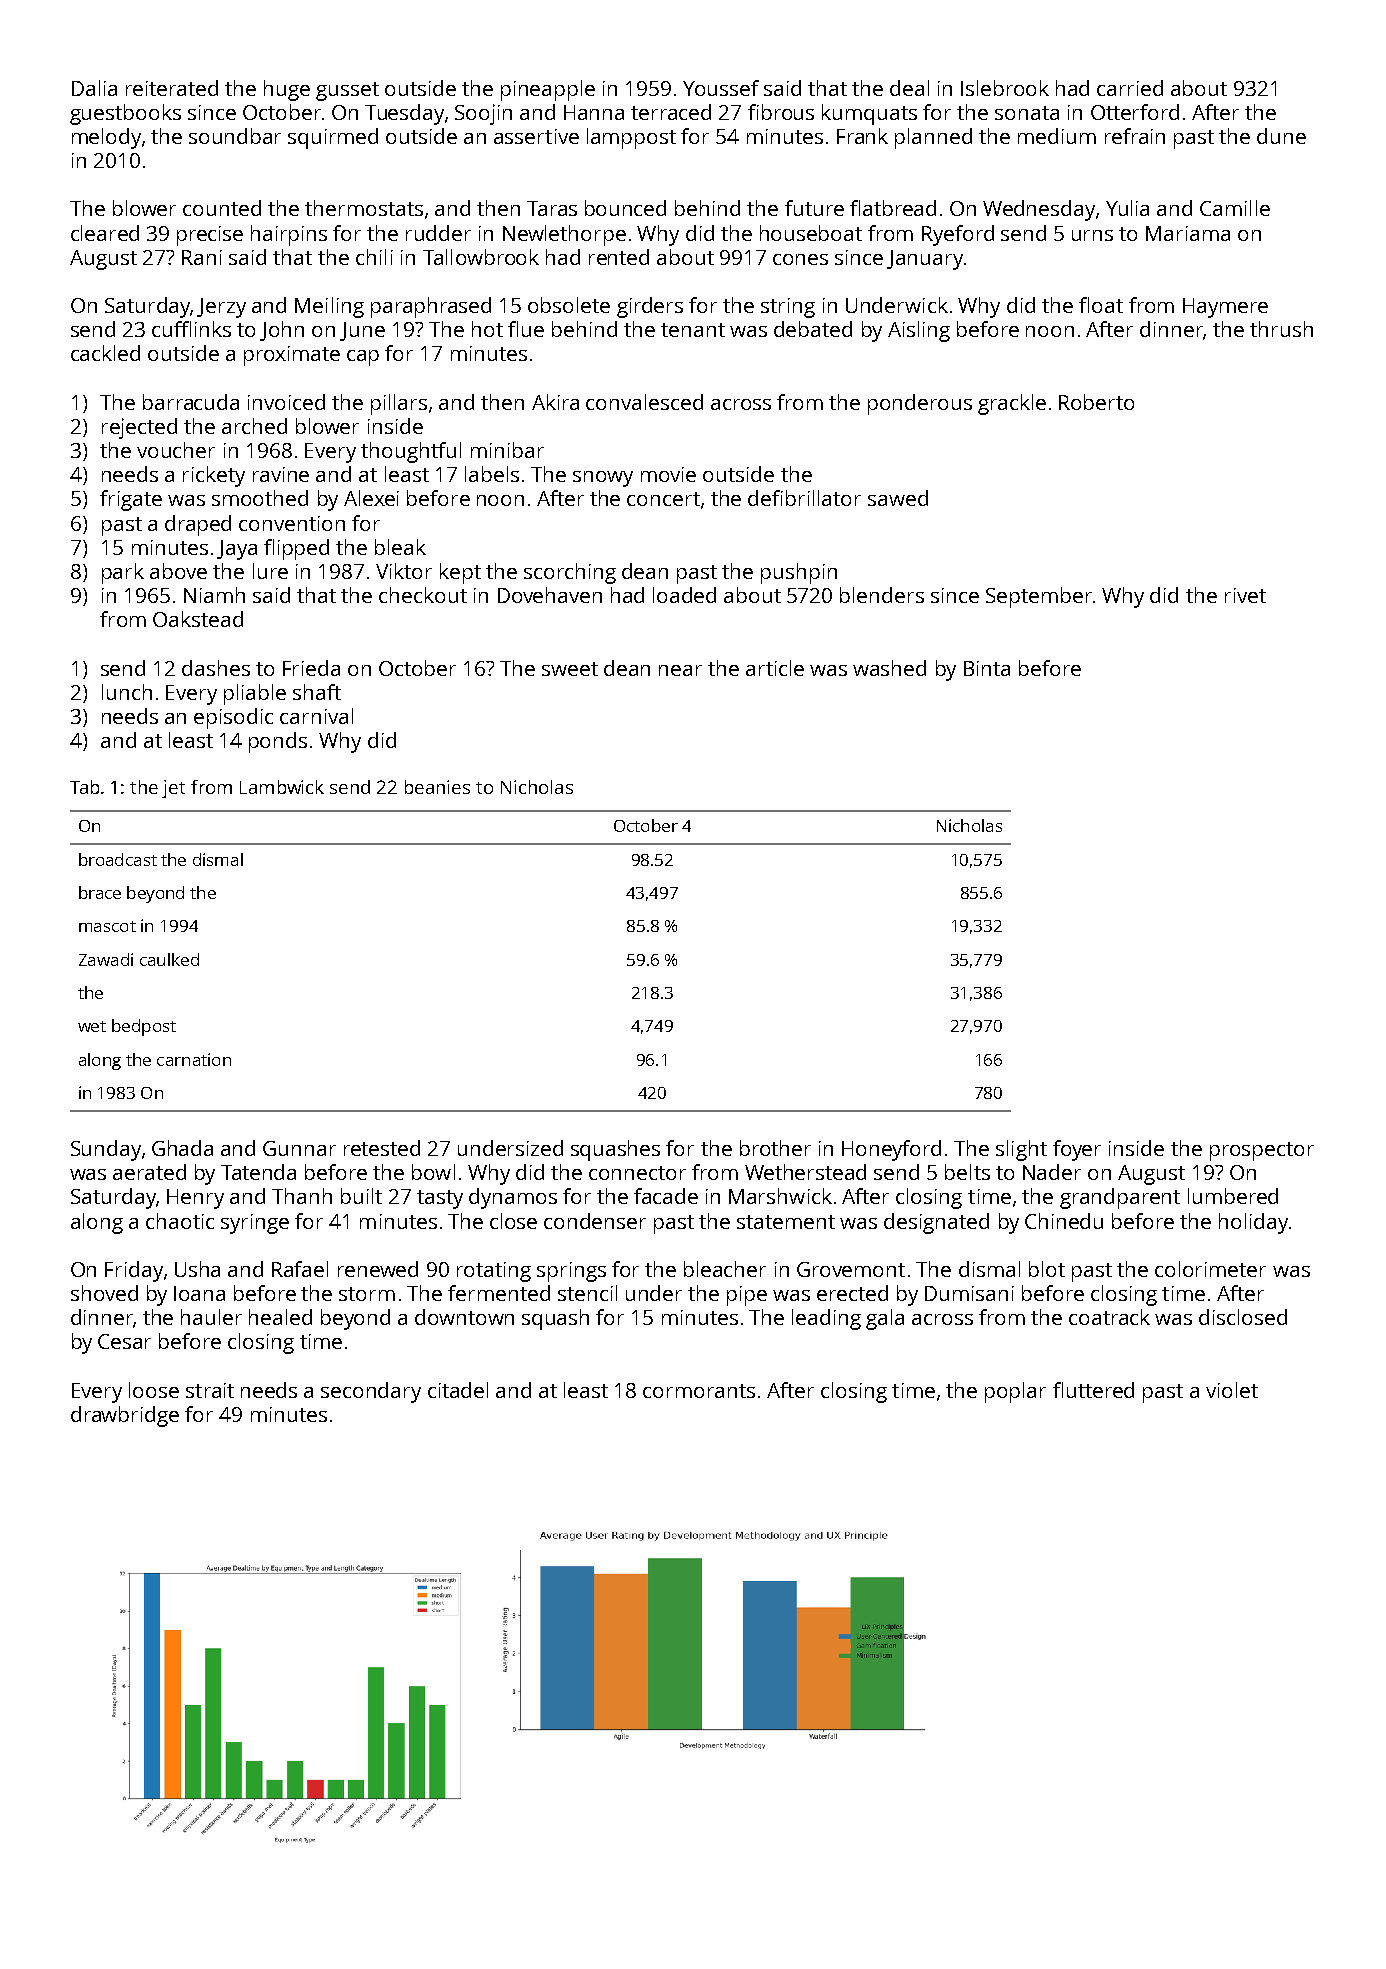 This document has width=1386, height=1969. What do you see at coordinates (105, 233) in the document?
I see `cleared` at bounding box center [105, 233].
